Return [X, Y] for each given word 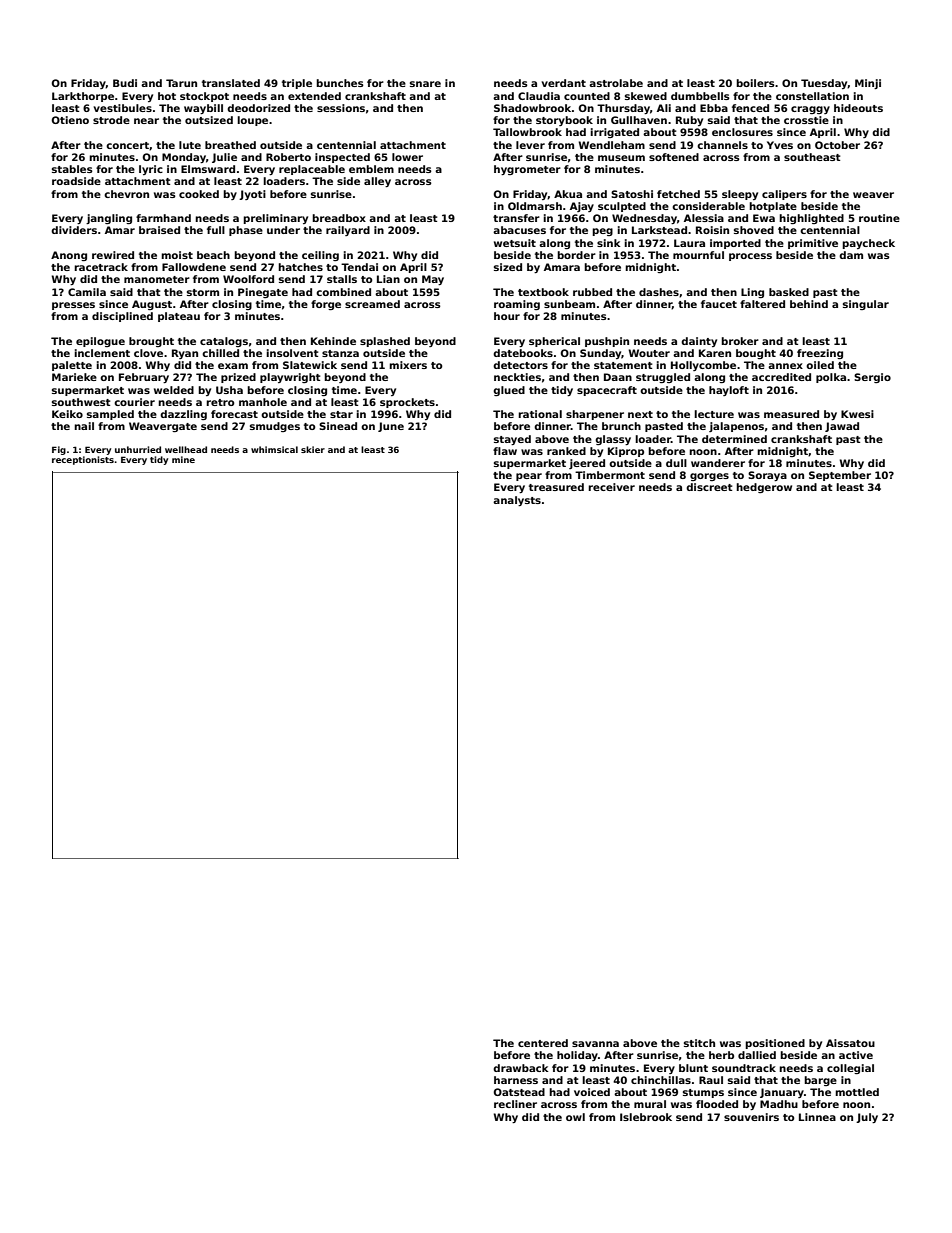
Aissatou [850, 1043]
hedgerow [764, 488]
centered [543, 1043]
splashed [385, 342]
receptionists [83, 460]
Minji [868, 84]
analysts [517, 501]
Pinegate [263, 293]
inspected [342, 158]
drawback [521, 1068]
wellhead [186, 449]
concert [127, 145]
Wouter [649, 353]
